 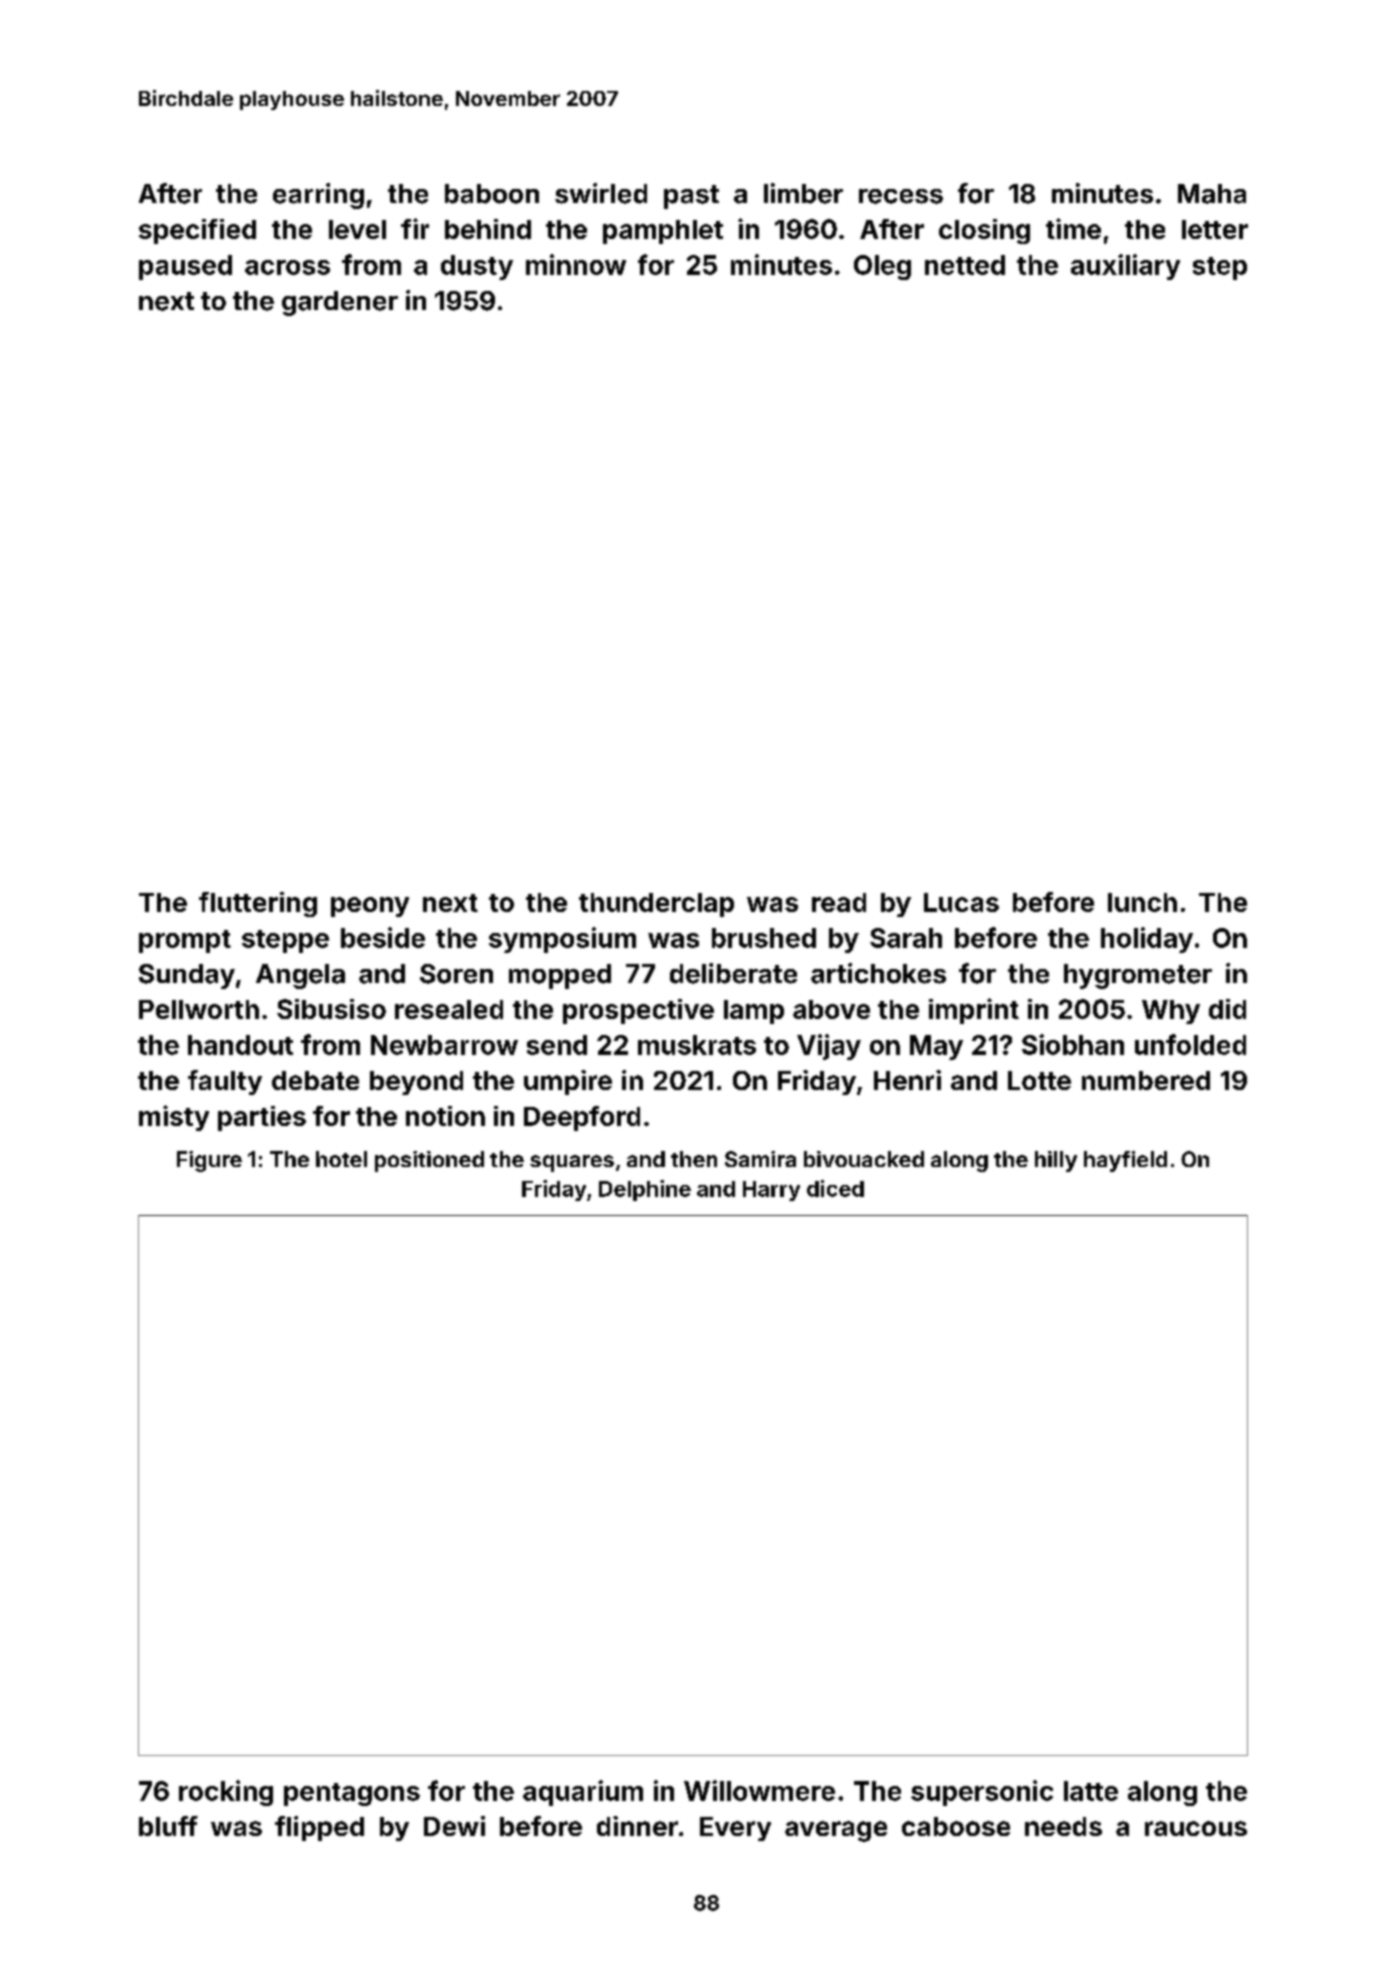 I want to click on diced, so click(x=835, y=1188).
